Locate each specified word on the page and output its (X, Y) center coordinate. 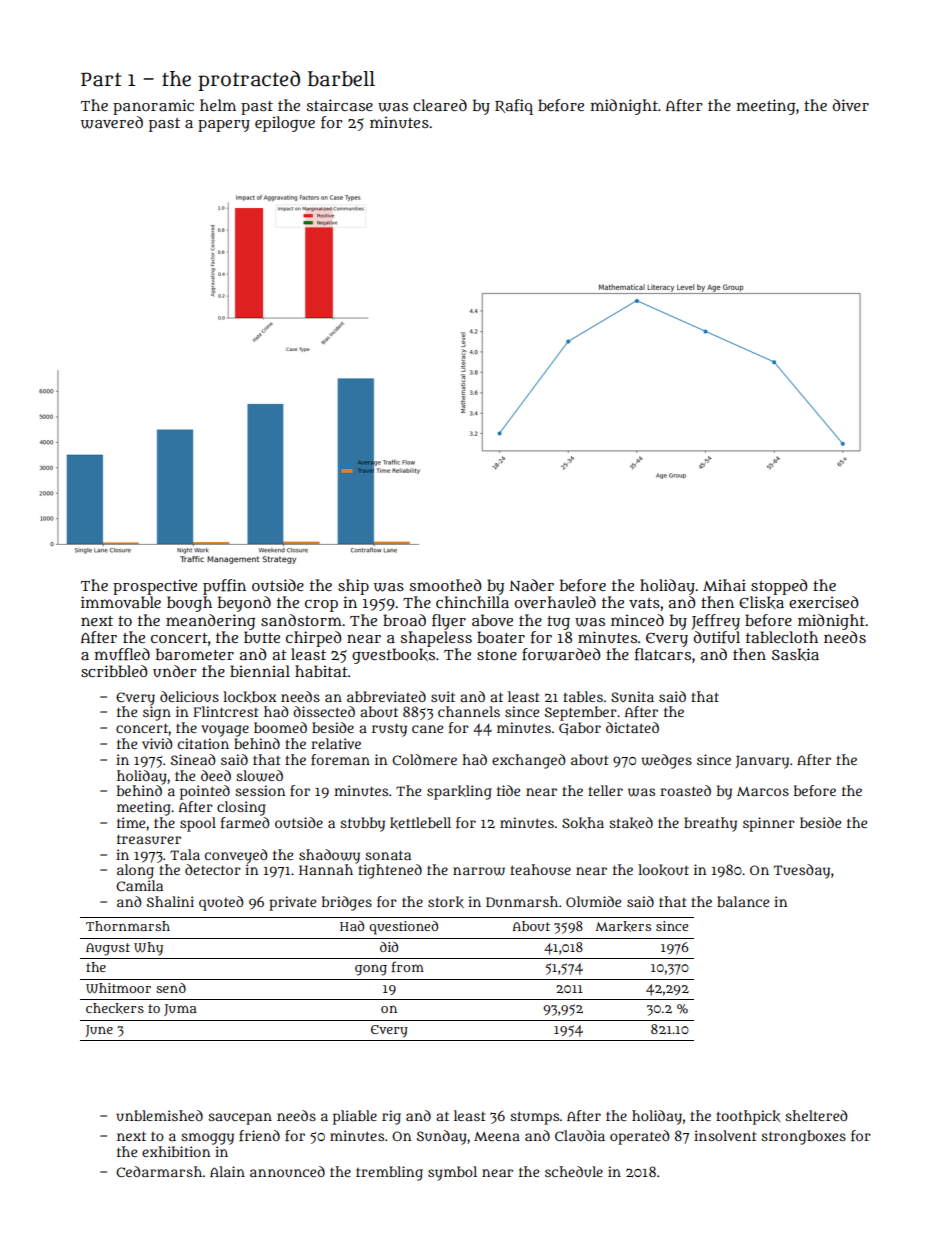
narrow (479, 871)
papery (224, 126)
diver (851, 105)
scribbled (114, 671)
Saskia (795, 654)
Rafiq (514, 107)
